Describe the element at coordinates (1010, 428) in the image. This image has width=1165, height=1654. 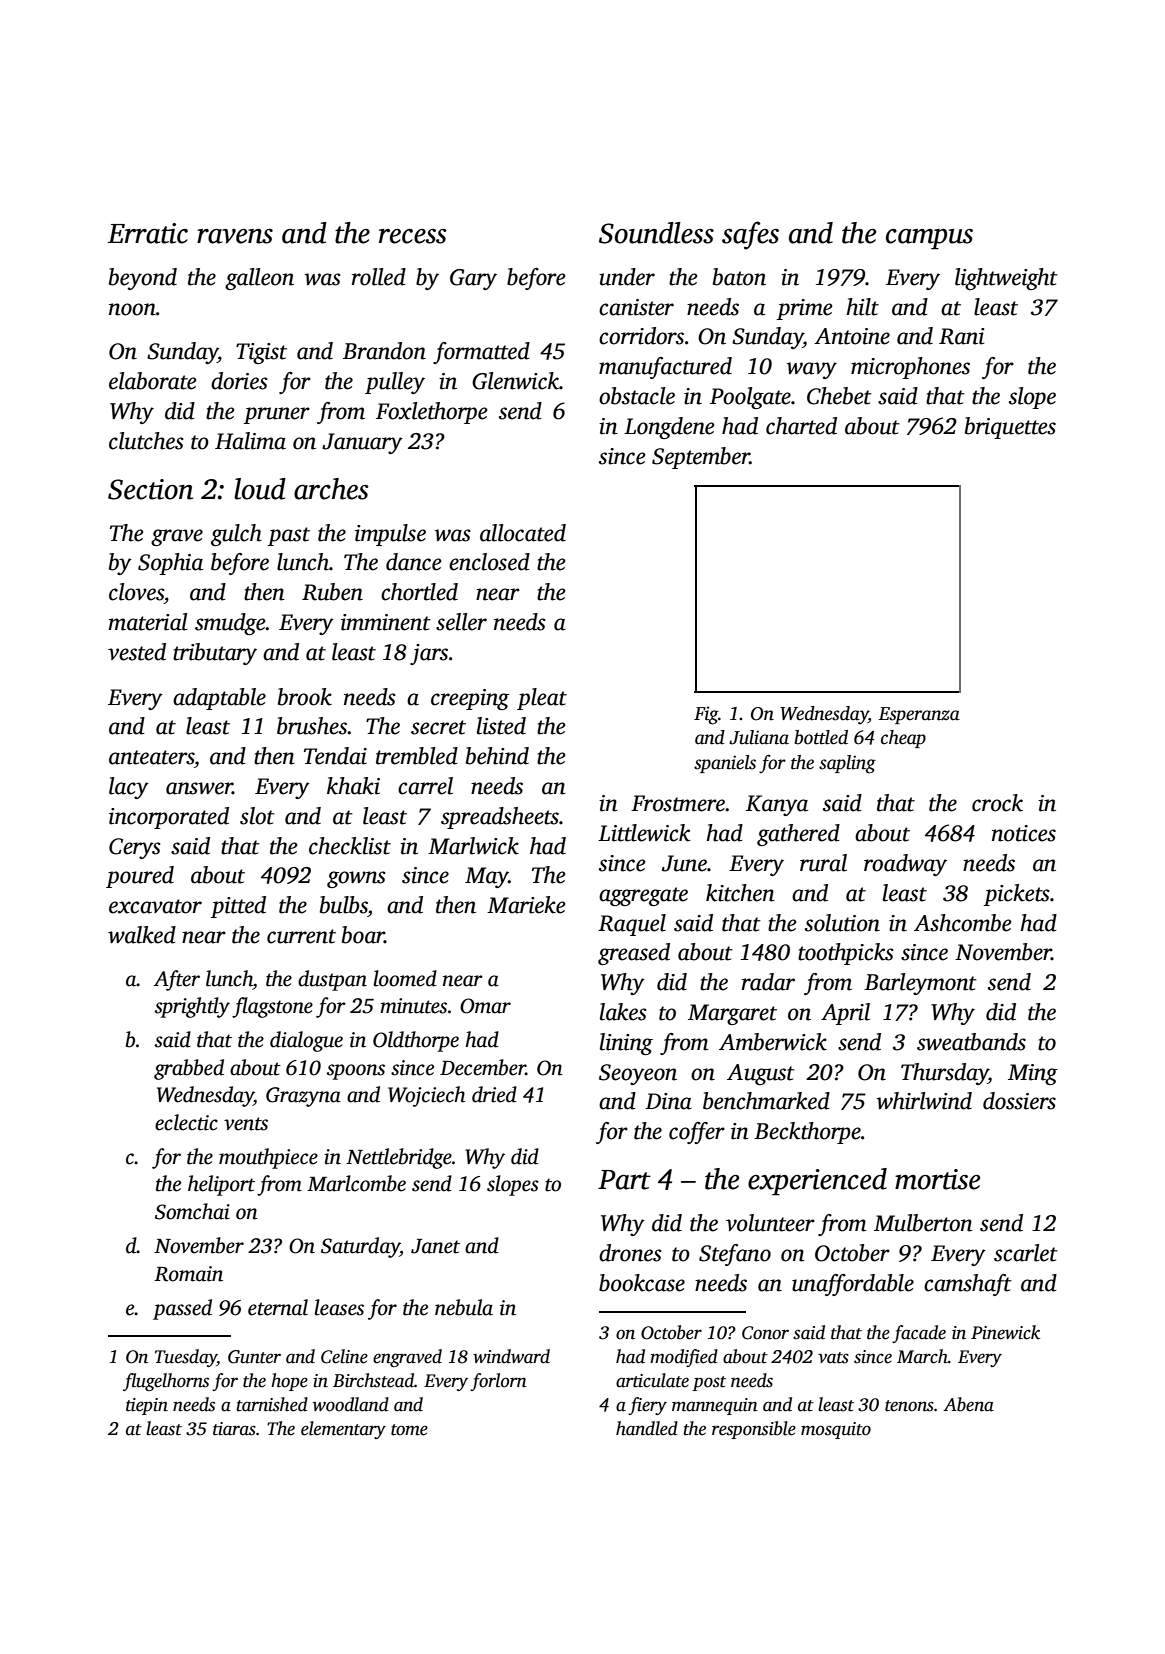
I see `briquettes` at that location.
